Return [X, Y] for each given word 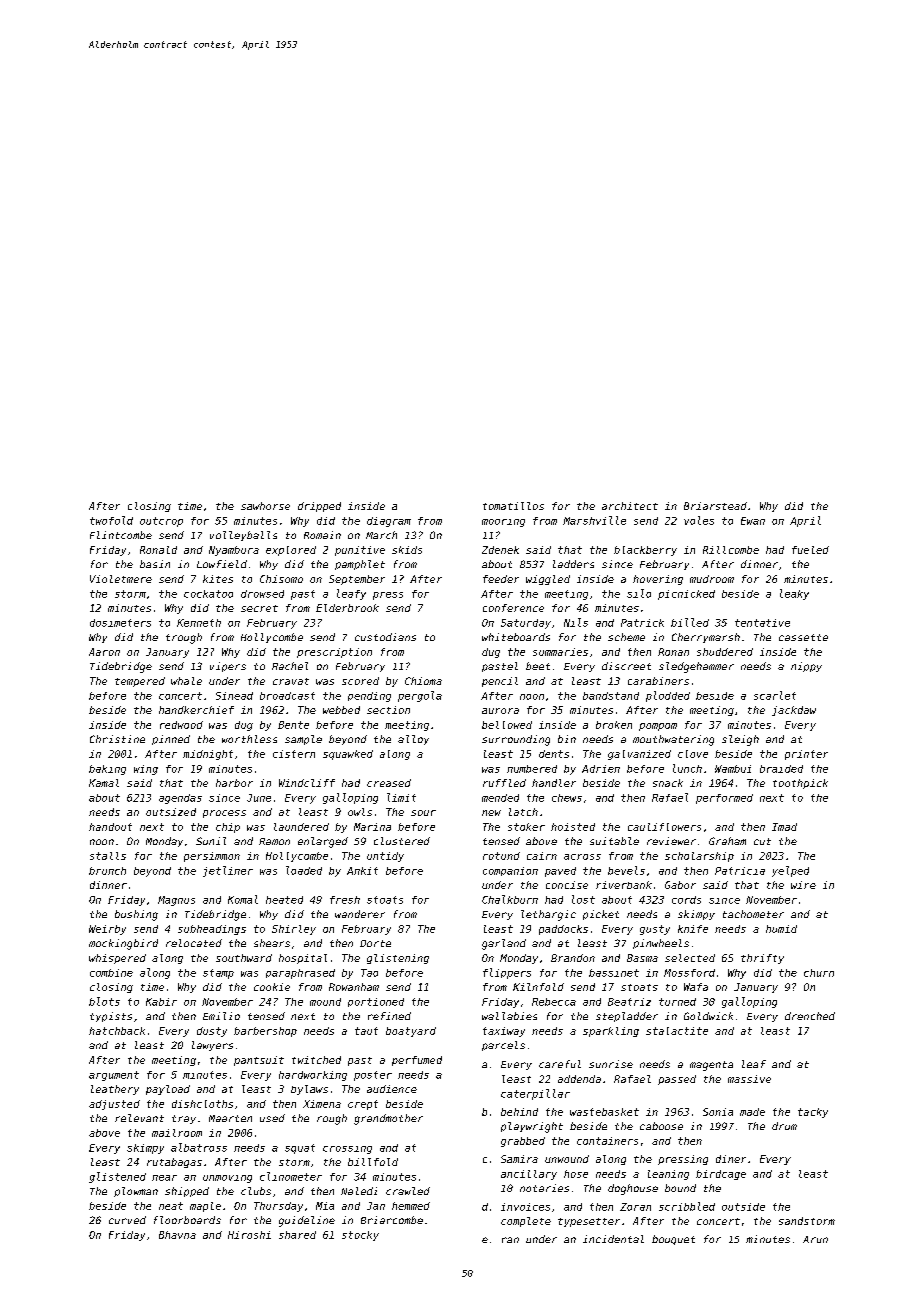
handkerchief [196, 710]
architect [630, 506]
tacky [813, 1113]
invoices [525, 1207]
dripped [319, 507]
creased [389, 783]
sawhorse [265, 506]
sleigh [740, 740]
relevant [139, 1118]
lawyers [212, 1046]
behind [519, 1112]
